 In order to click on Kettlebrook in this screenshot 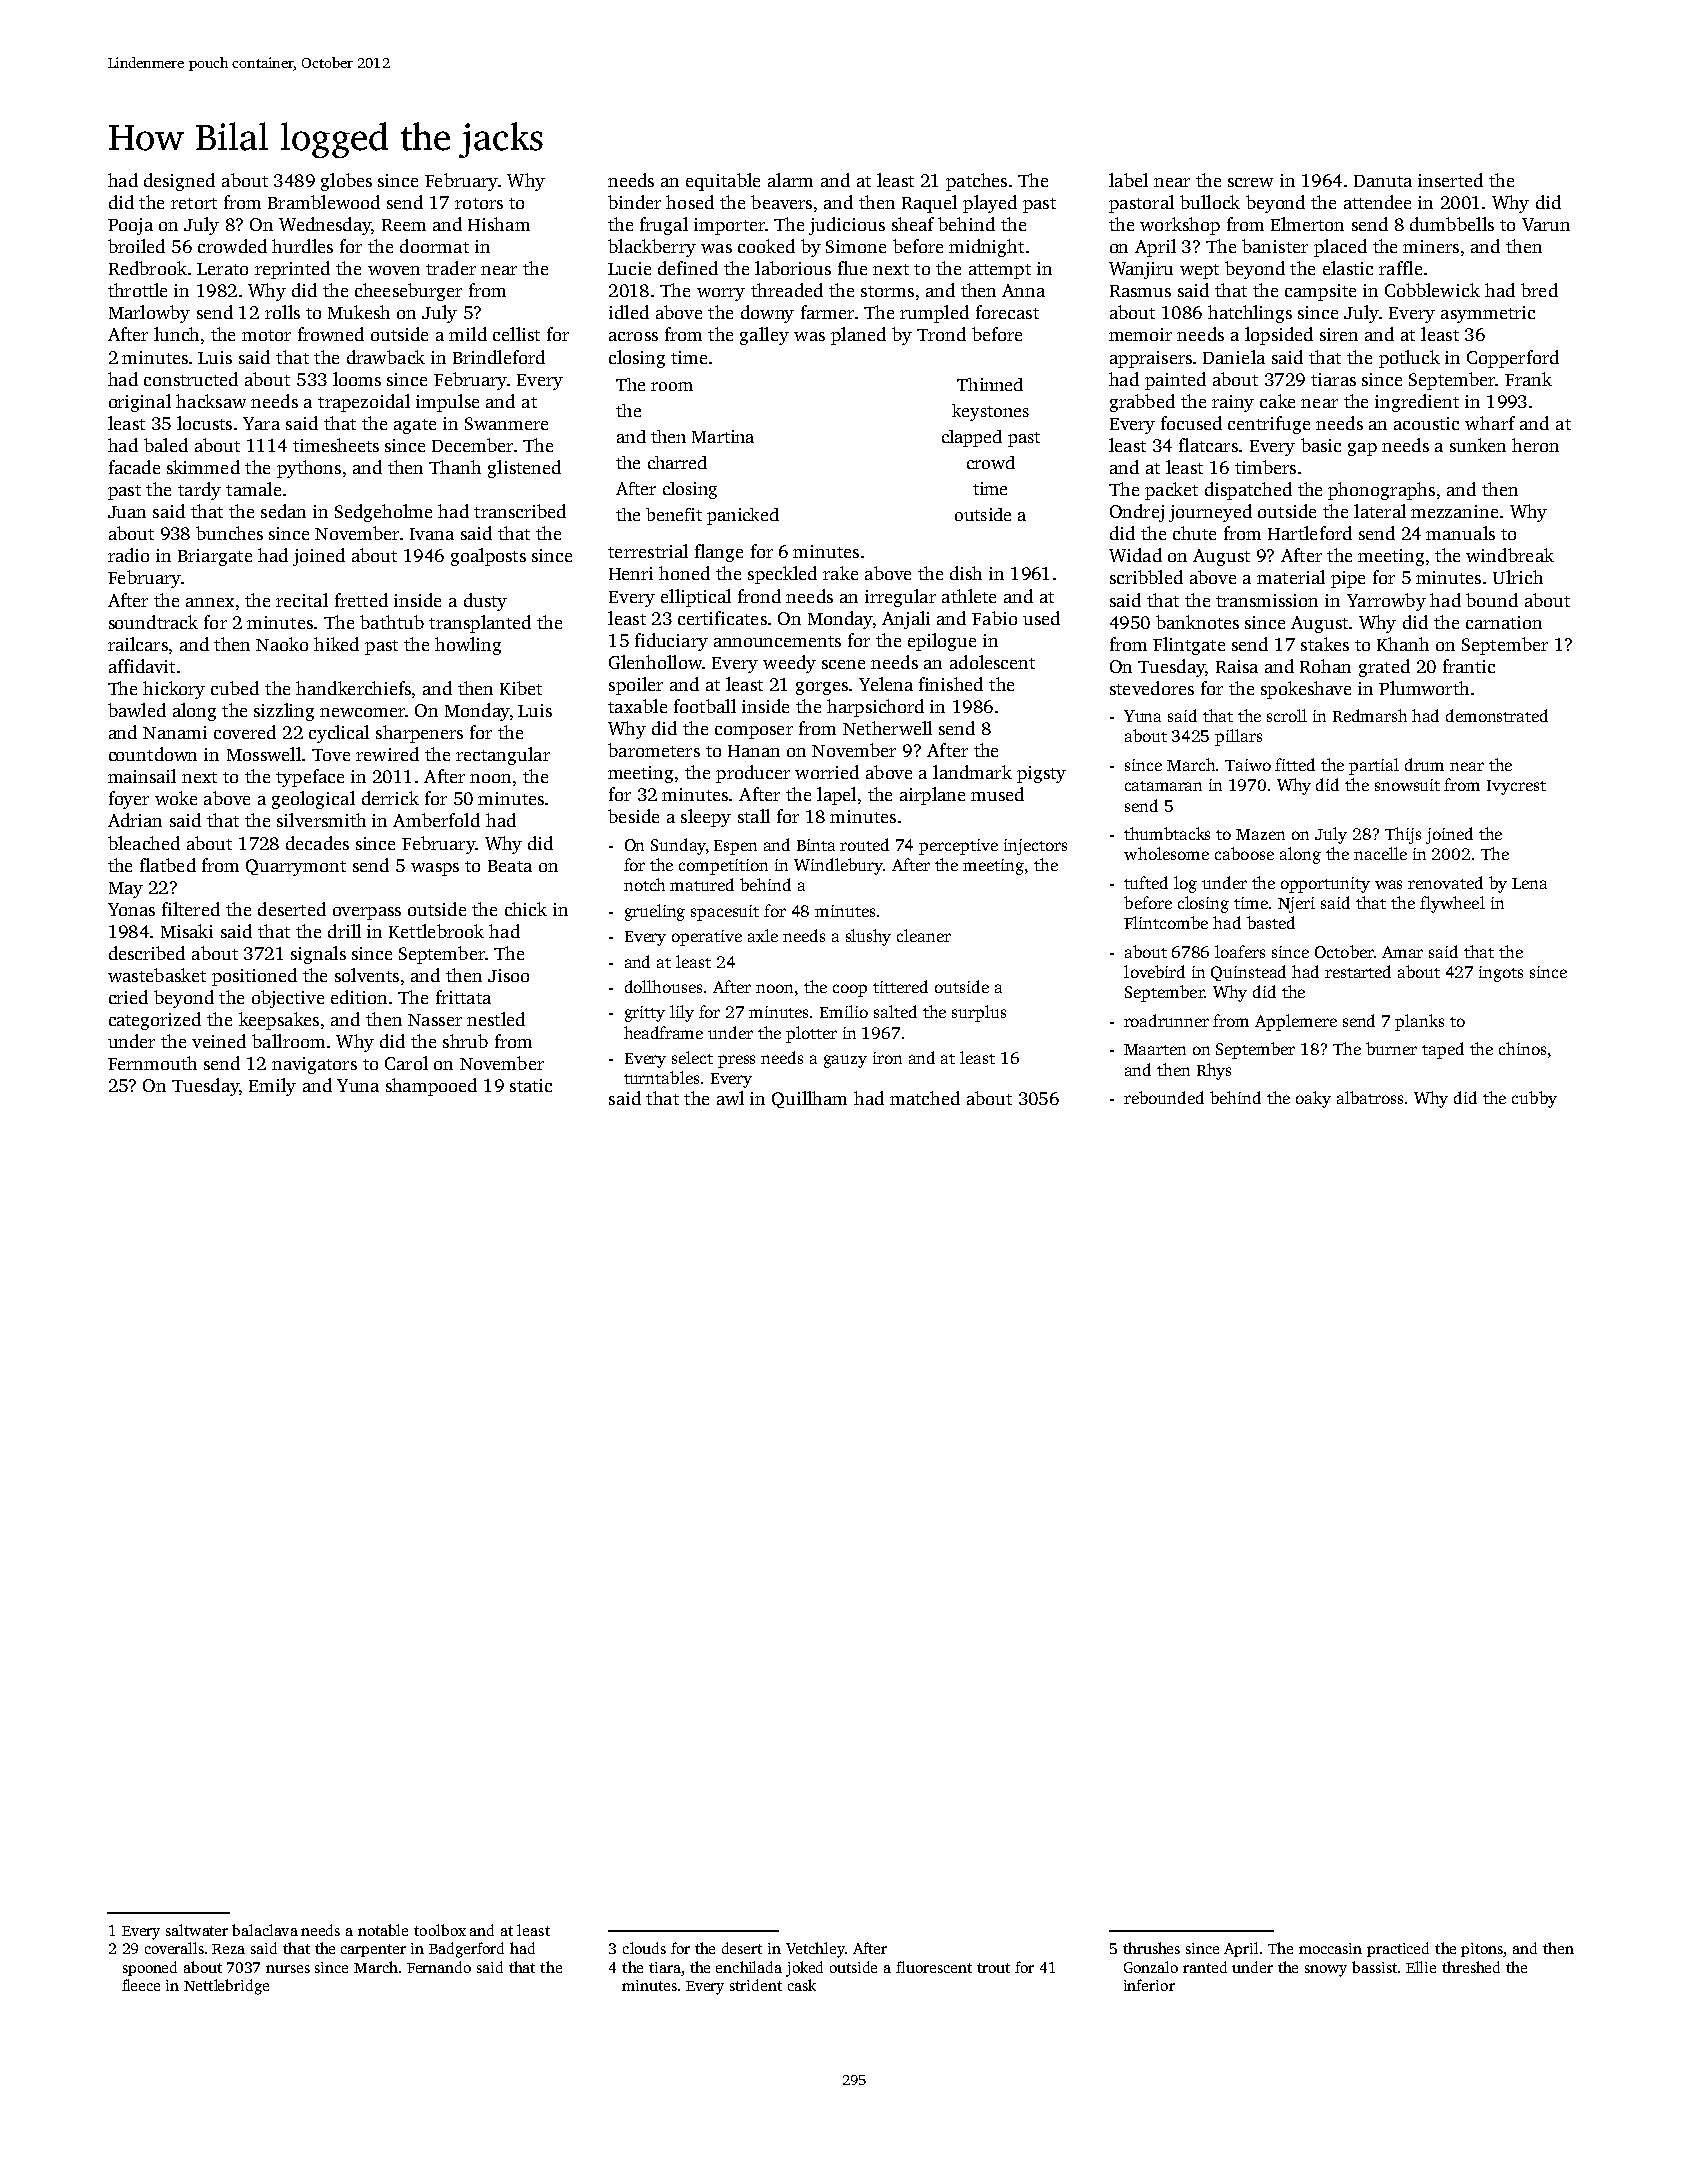, I will do `click(436, 931)`.
